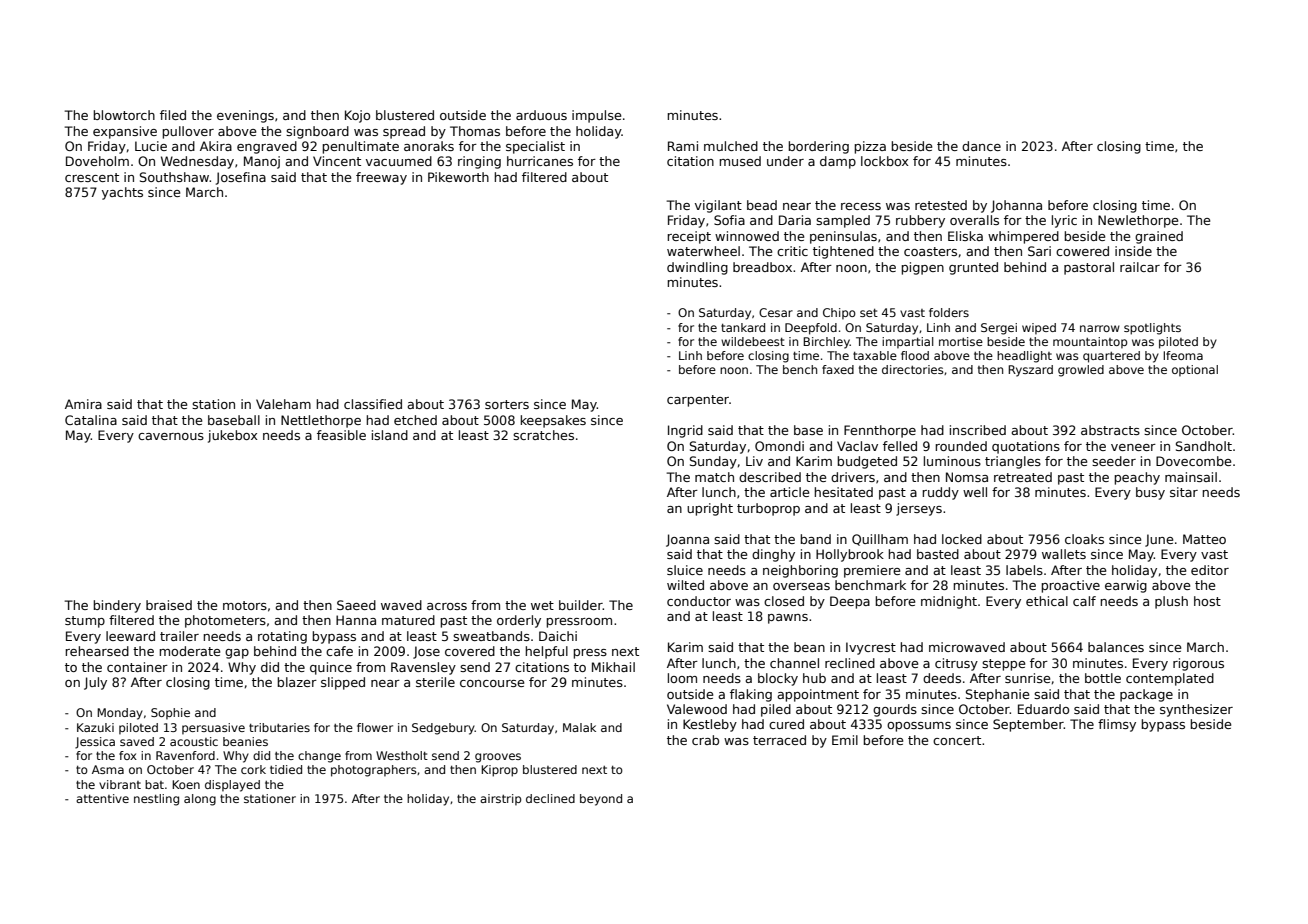 Image resolution: width=1308 pixels, height=924 pixels. I want to click on beyond, so click(601, 800).
